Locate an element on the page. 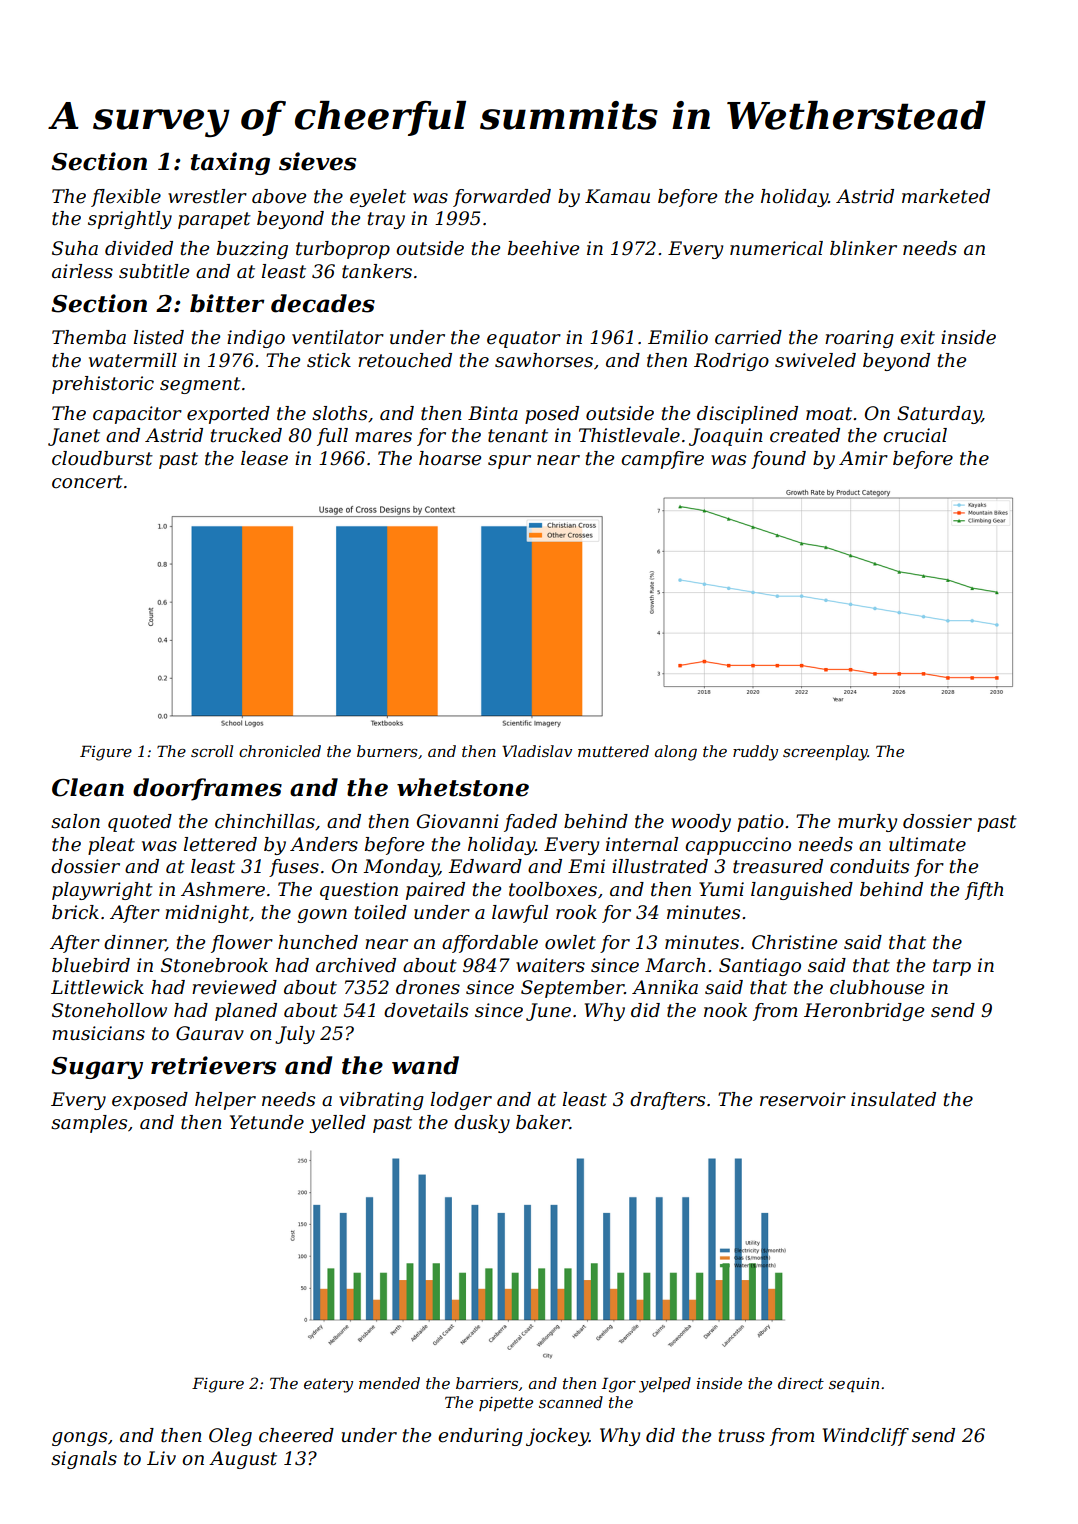 The height and width of the page is (1524, 1078). Amir is located at coordinates (863, 458).
